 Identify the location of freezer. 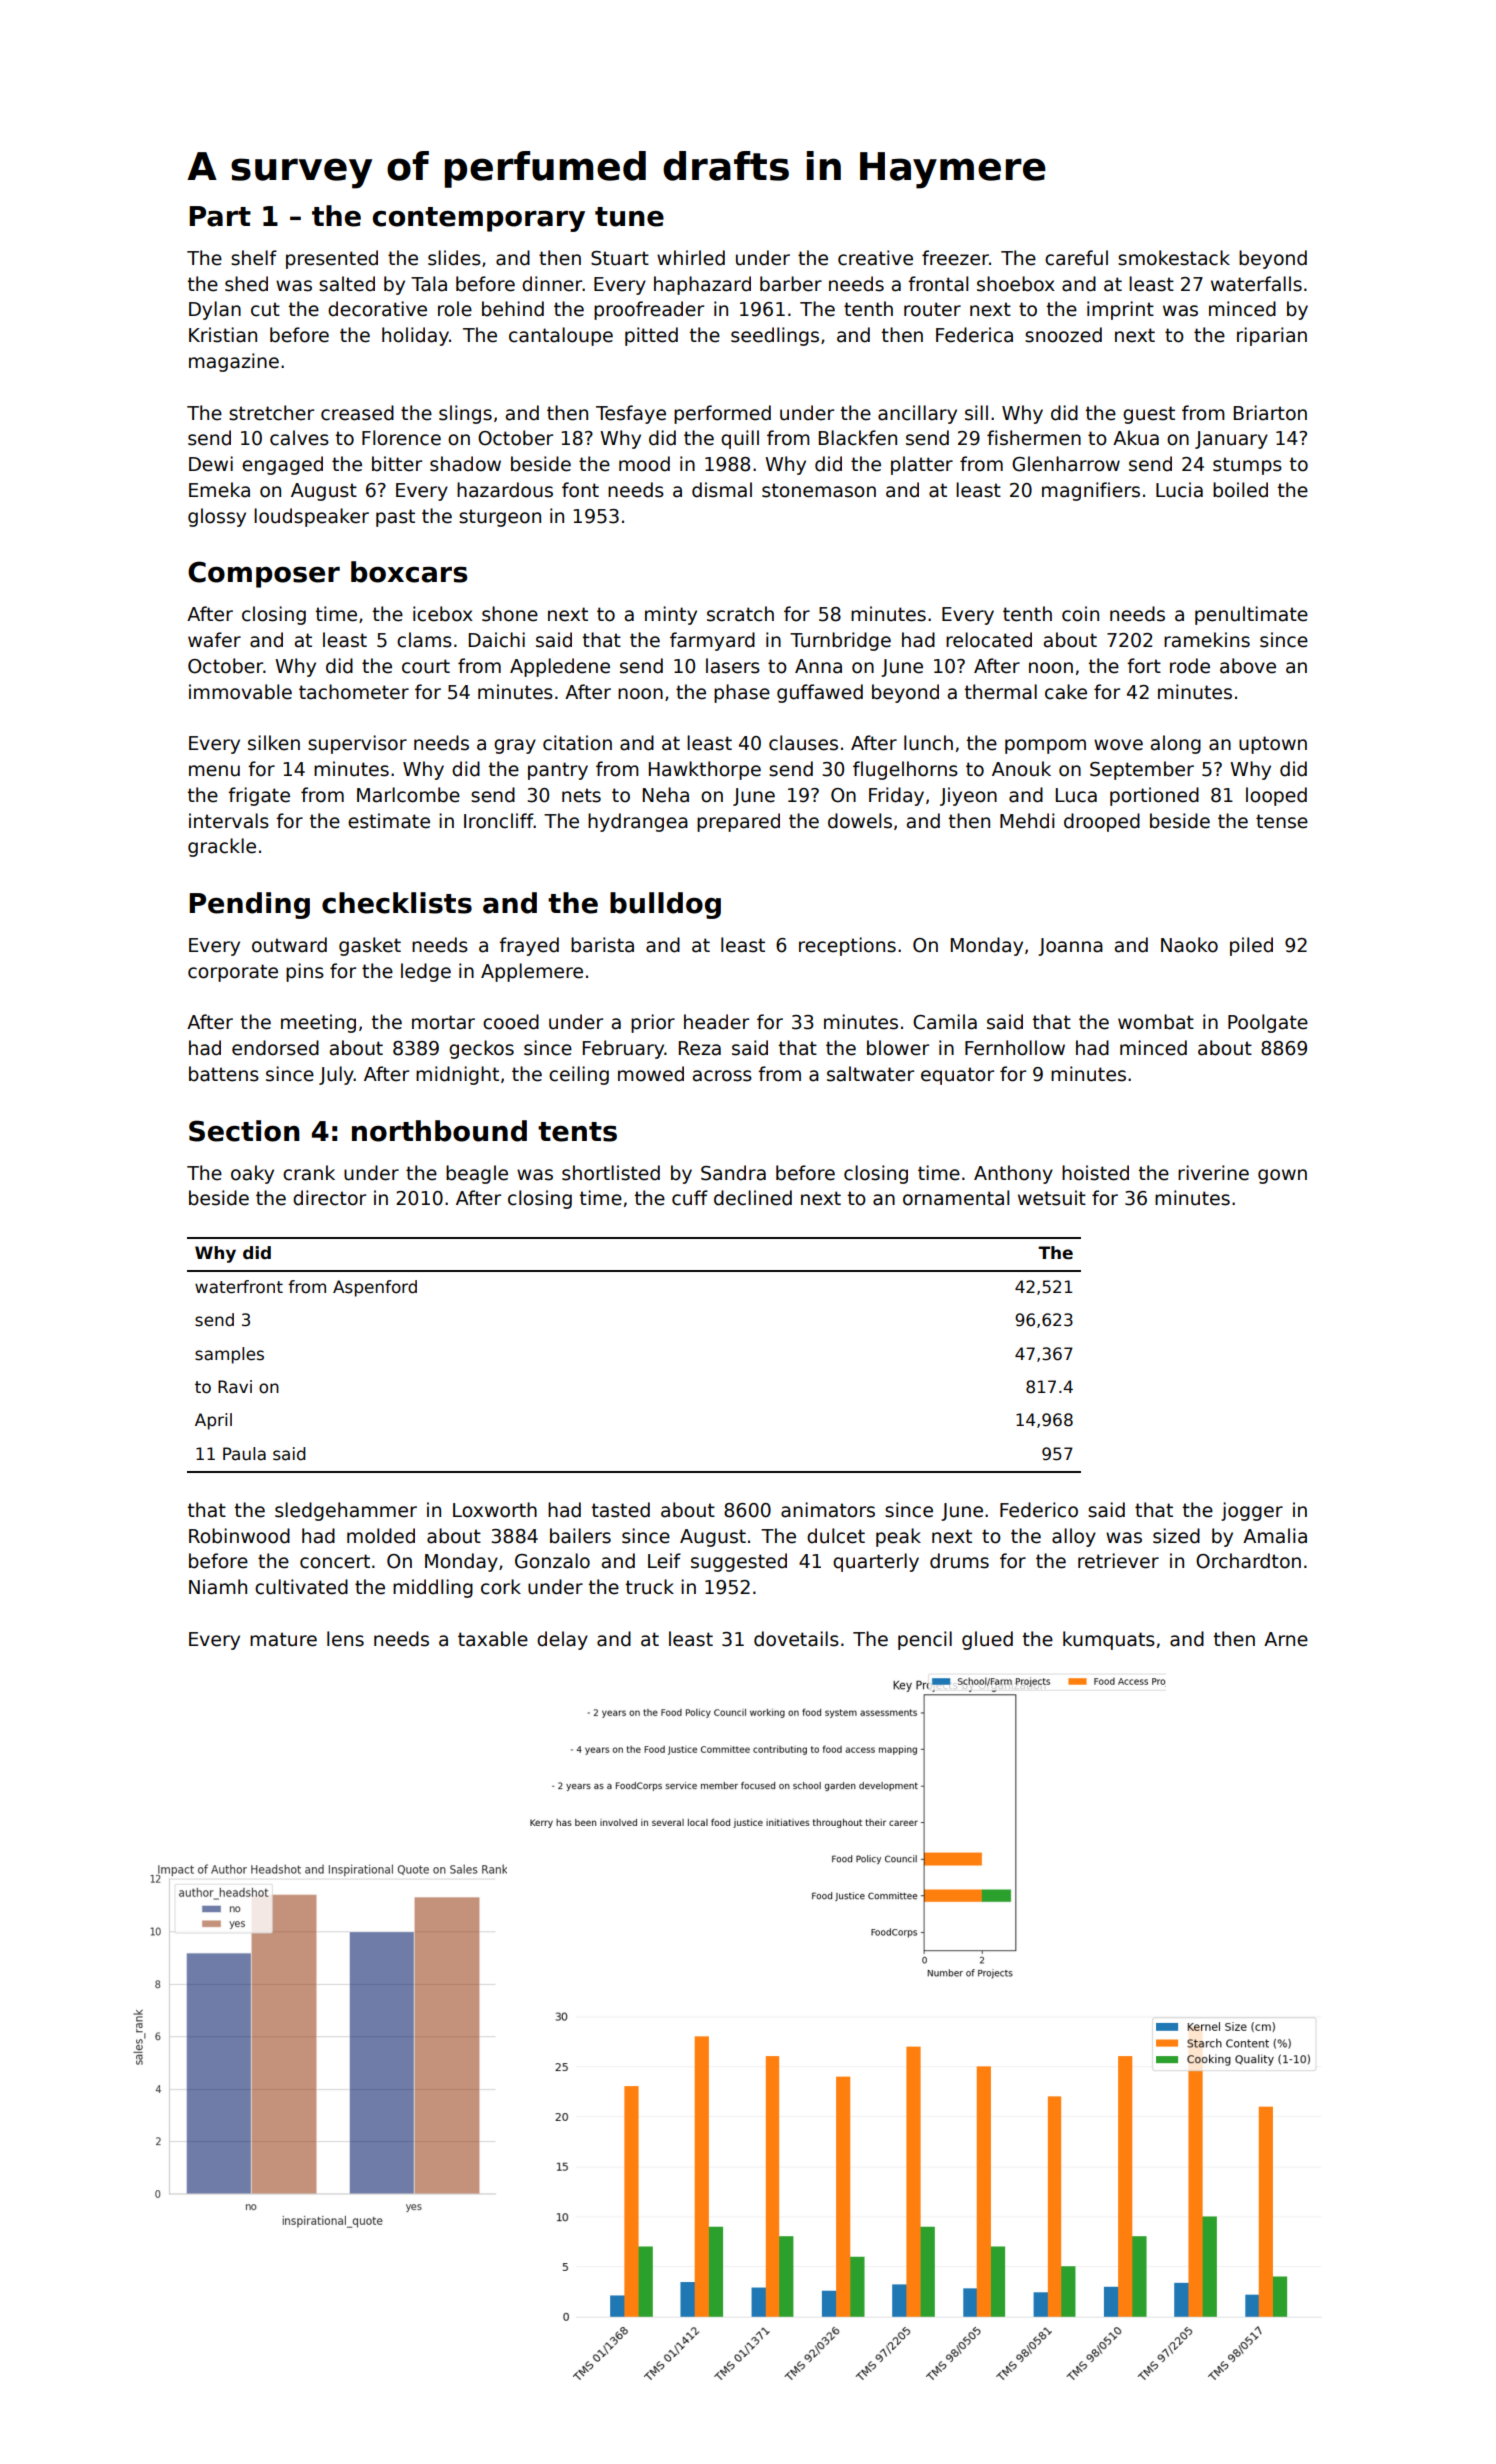
(955, 258).
